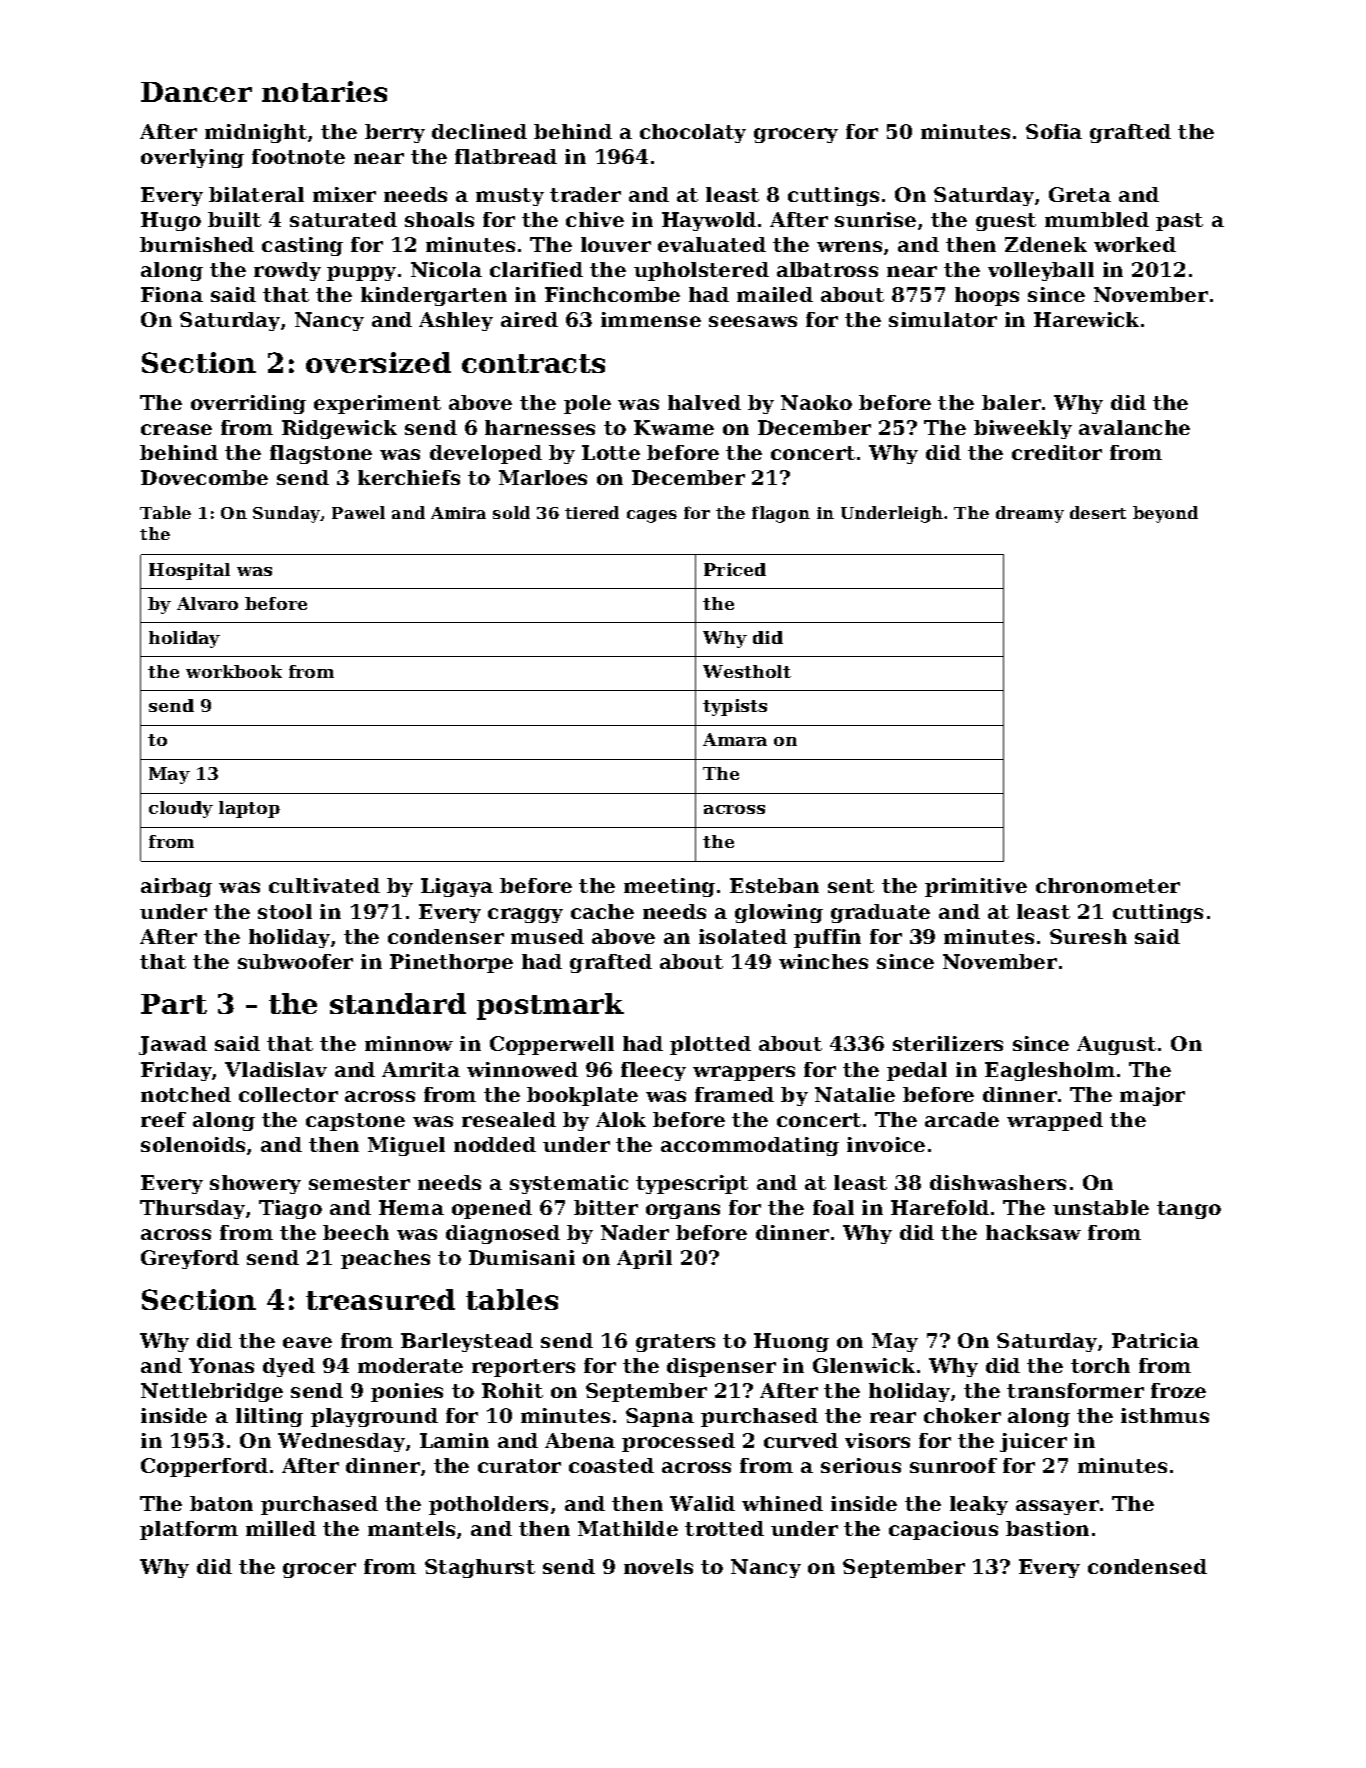  I want to click on primitive, so click(976, 887).
